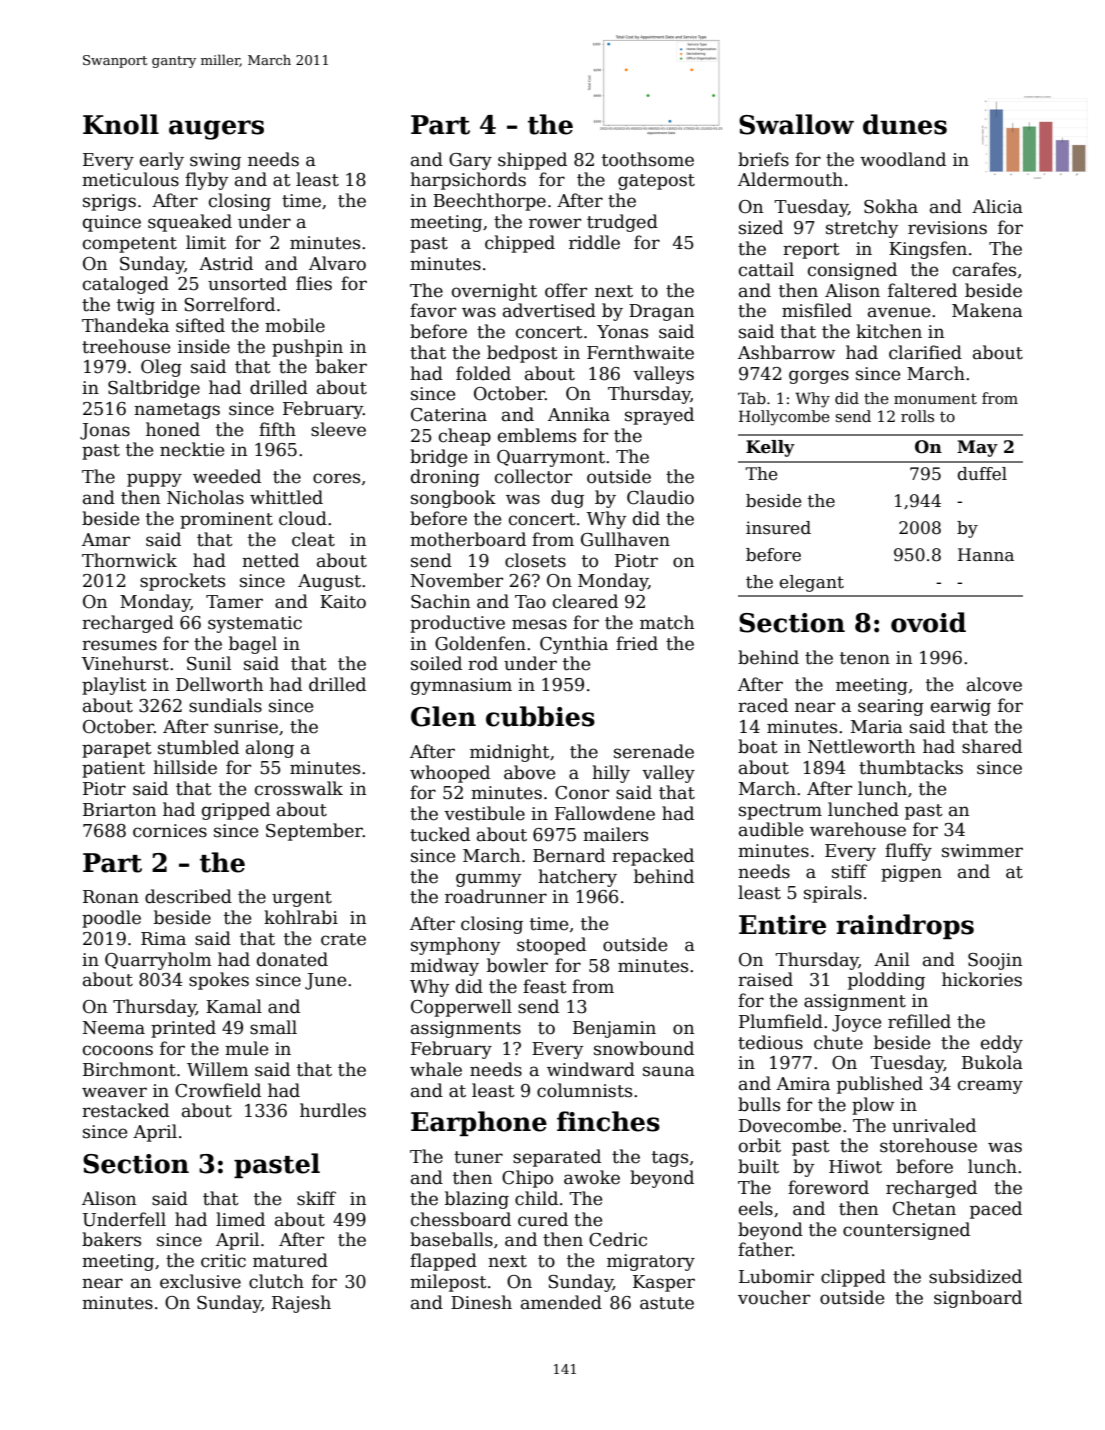  I want to click on raindrops, so click(905, 926).
